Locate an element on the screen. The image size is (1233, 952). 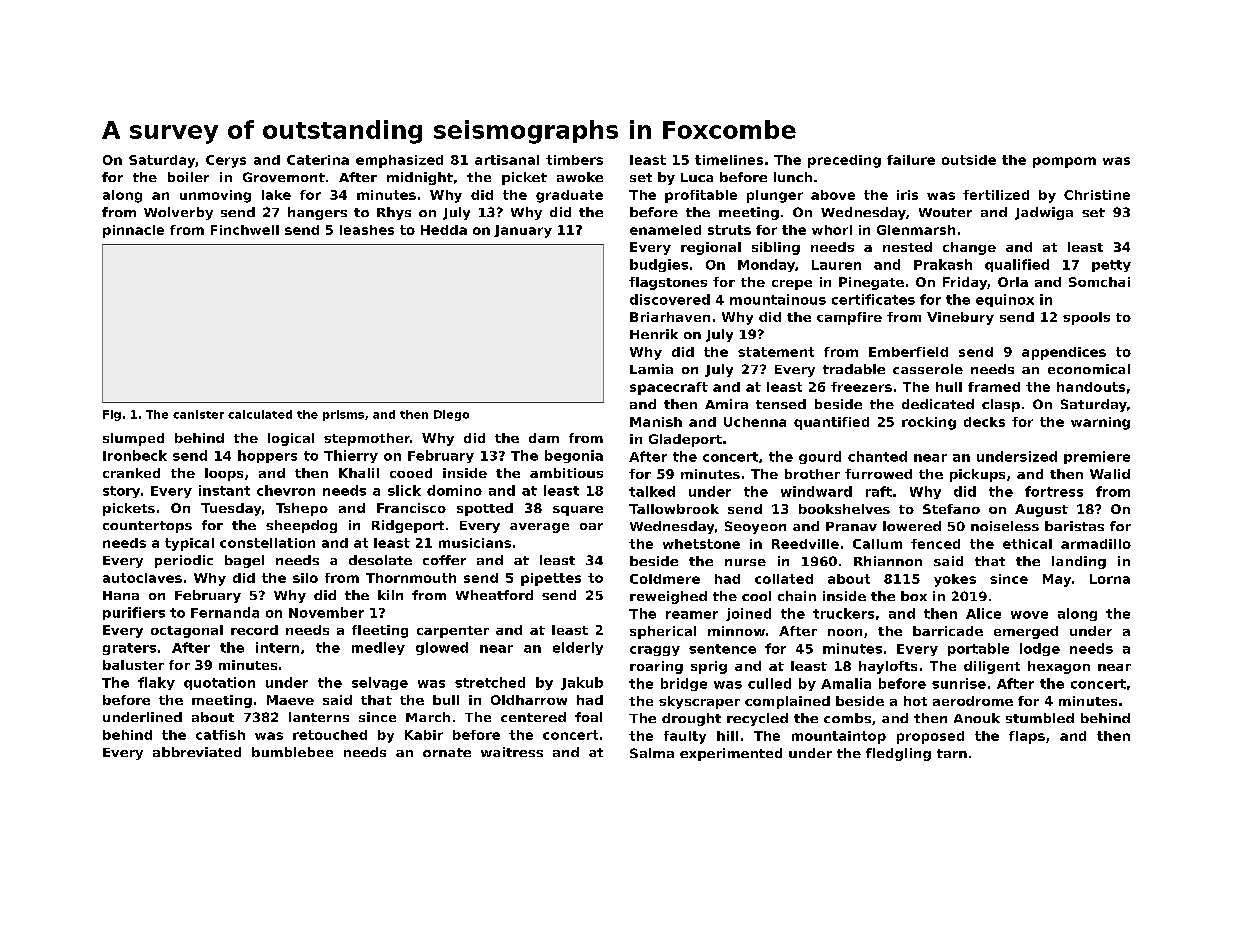
abbreviated is located at coordinates (197, 752).
